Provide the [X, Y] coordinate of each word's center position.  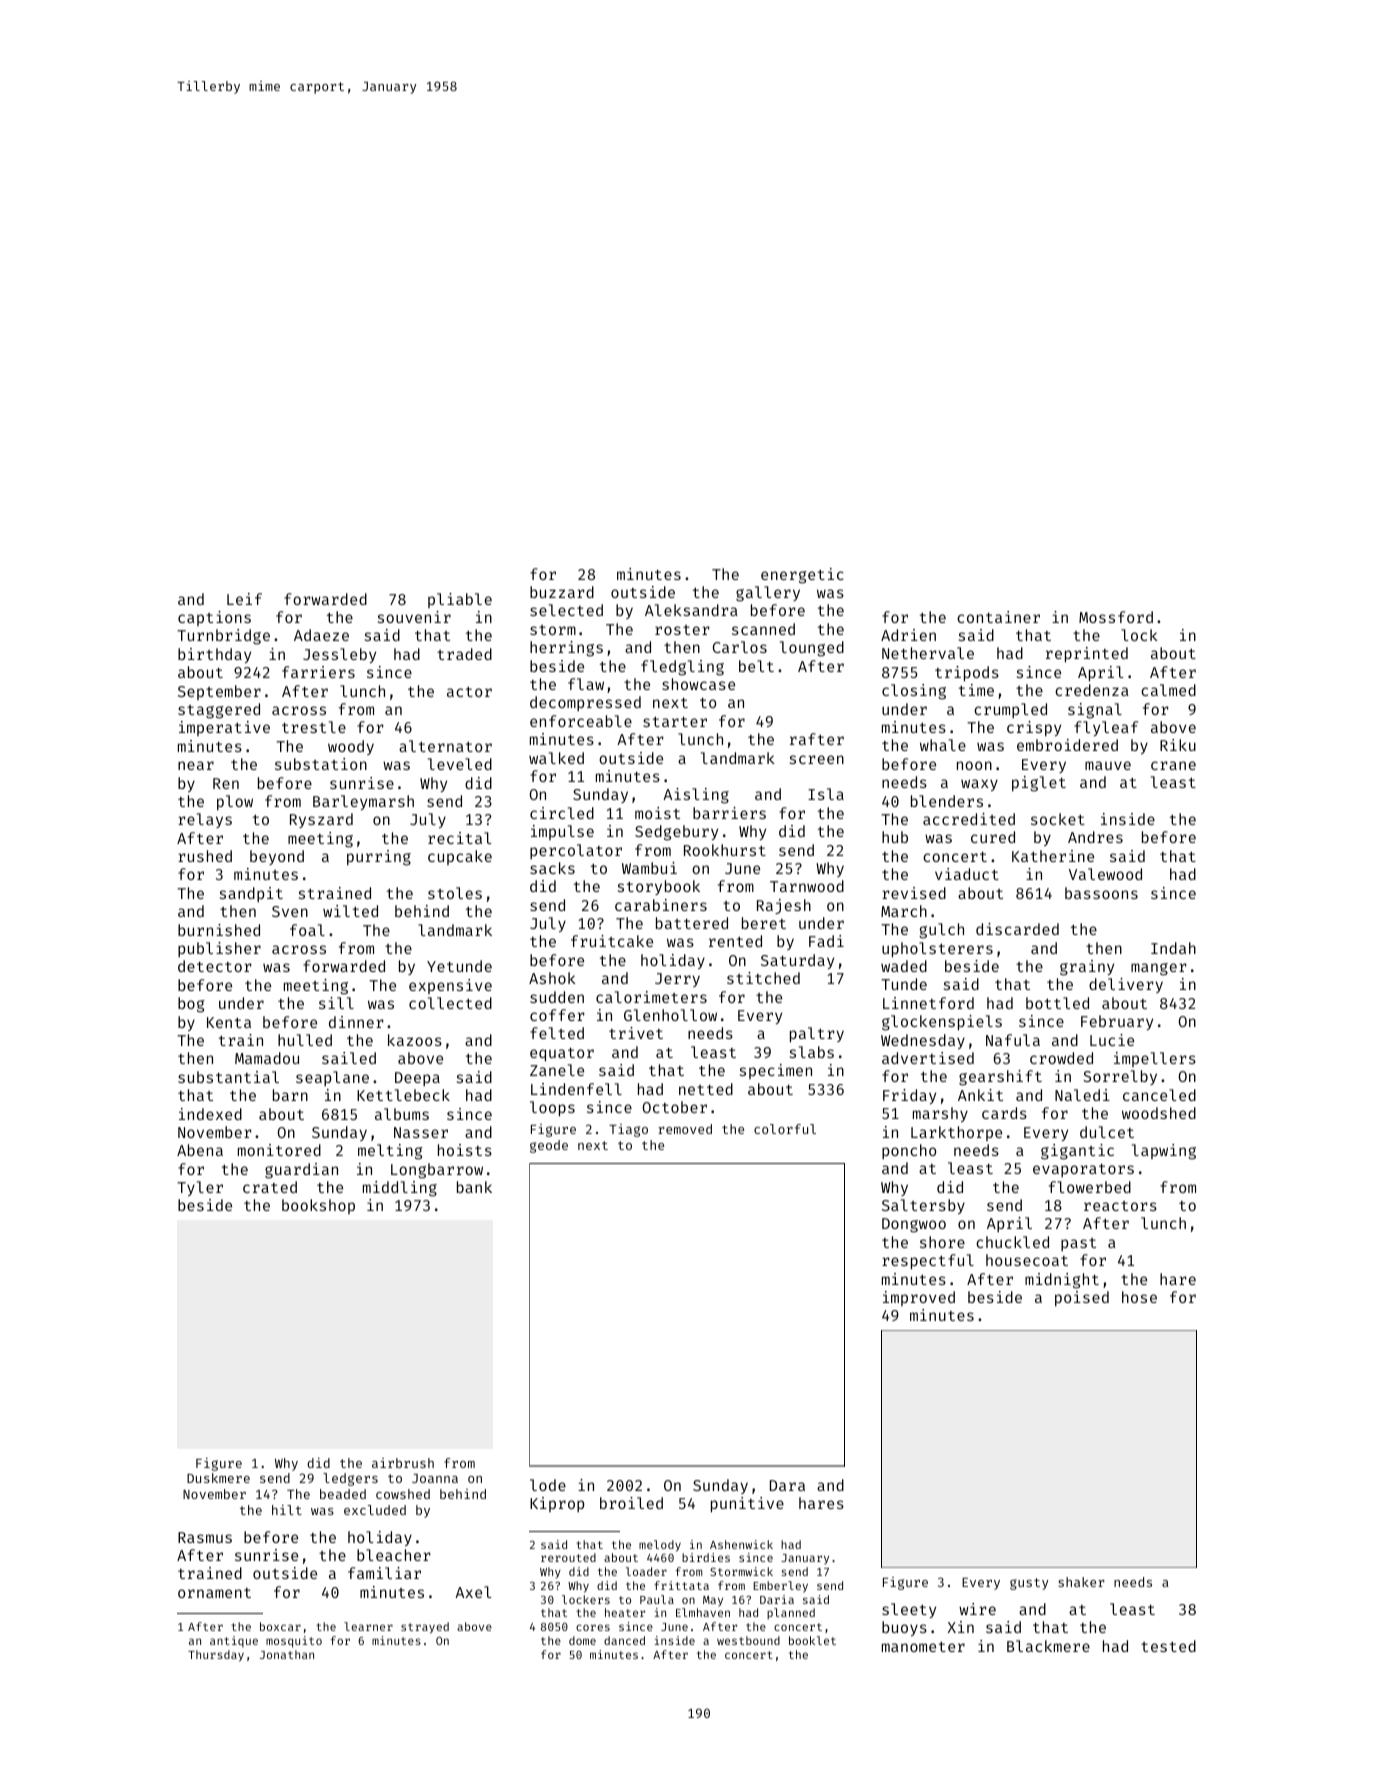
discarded [1017, 929]
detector [215, 966]
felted [557, 1033]
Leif [244, 599]
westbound [748, 1640]
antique [234, 1642]
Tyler [200, 1188]
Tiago [628, 1130]
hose [1139, 1297]
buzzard [562, 592]
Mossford [1116, 617]
